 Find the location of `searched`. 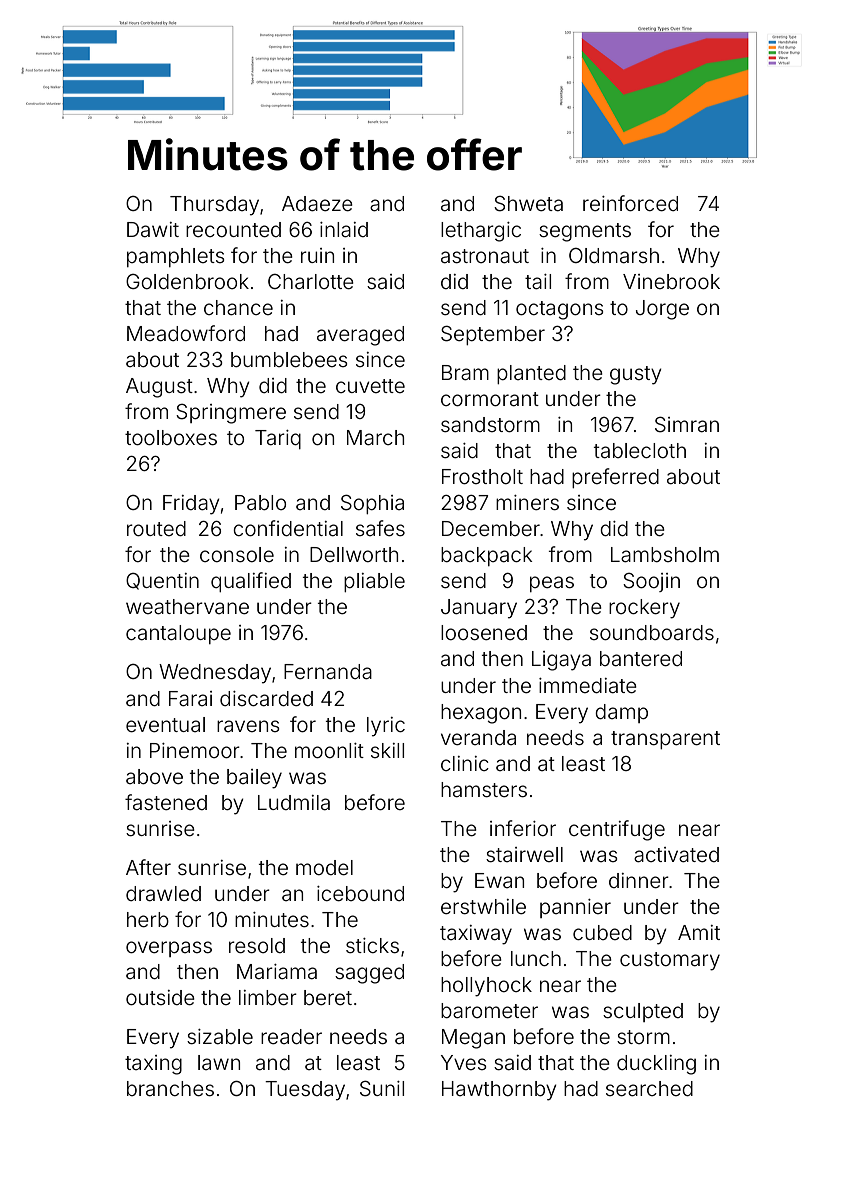

searched is located at coordinates (649, 1088).
